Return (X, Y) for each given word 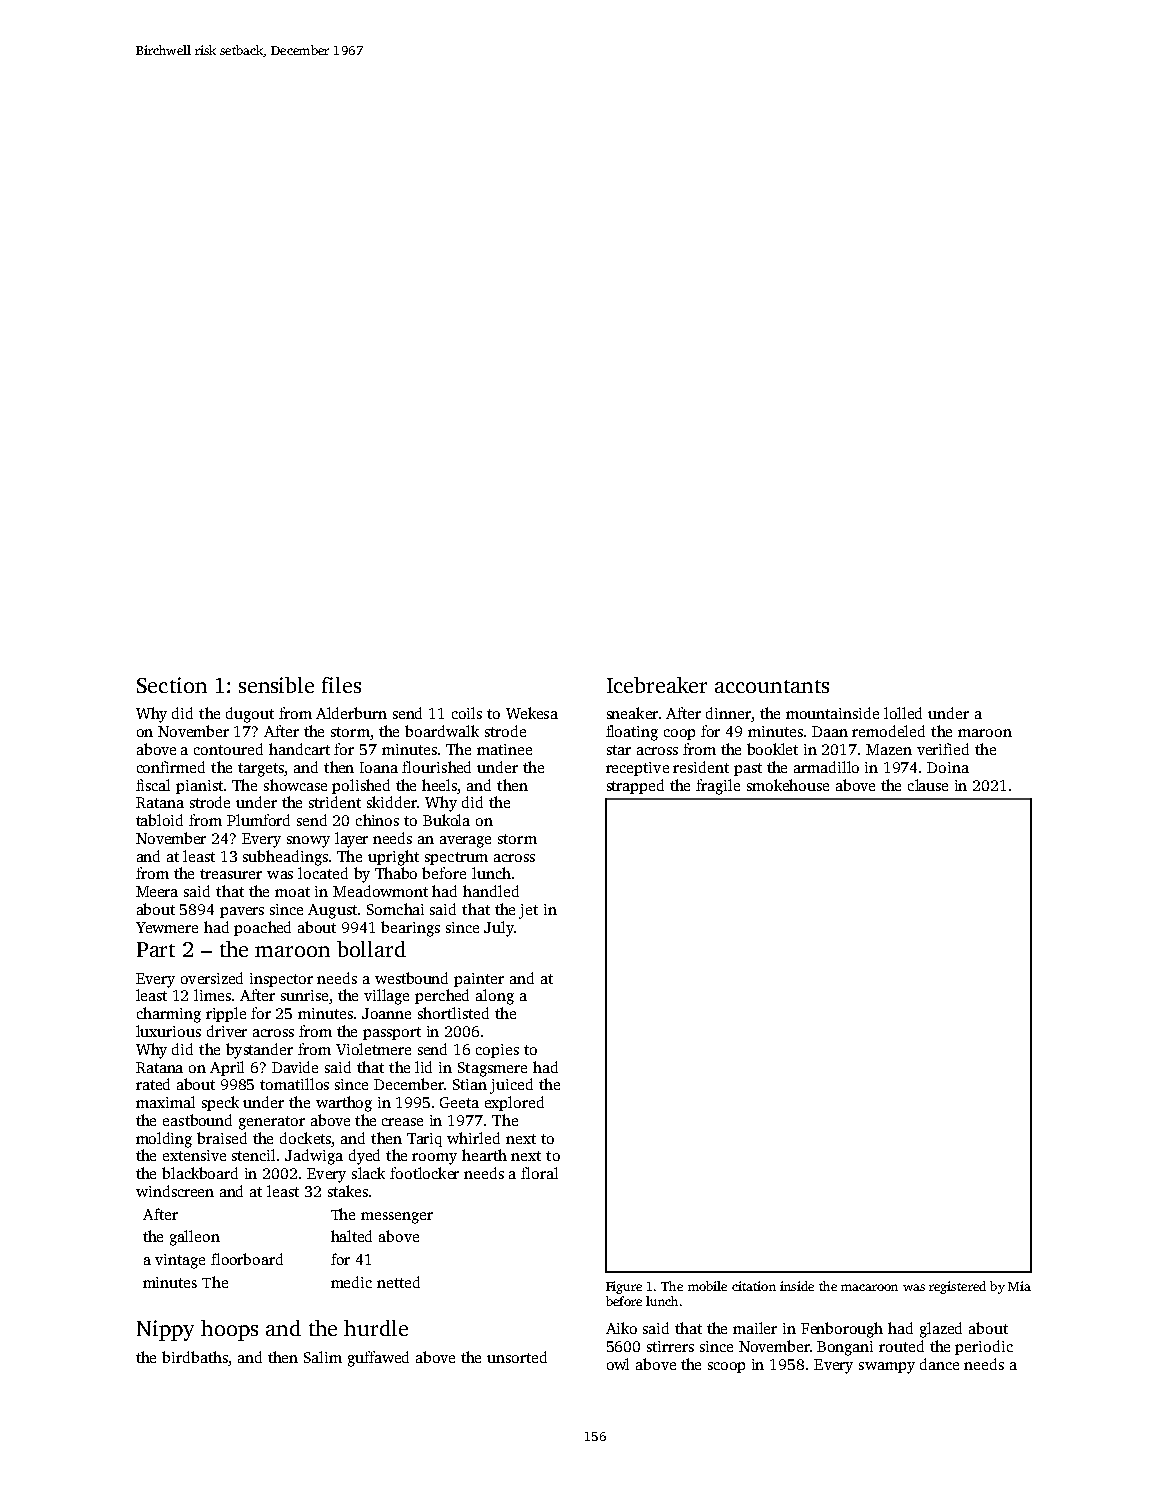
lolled (903, 713)
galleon (195, 1238)
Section (172, 685)
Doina (948, 767)
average (465, 842)
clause (928, 785)
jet (528, 911)
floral (539, 1173)
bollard (371, 949)
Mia (1019, 1286)
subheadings (285, 858)
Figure (624, 1287)
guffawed (378, 1359)
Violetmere (373, 1049)
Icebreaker (657, 685)
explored (514, 1103)
